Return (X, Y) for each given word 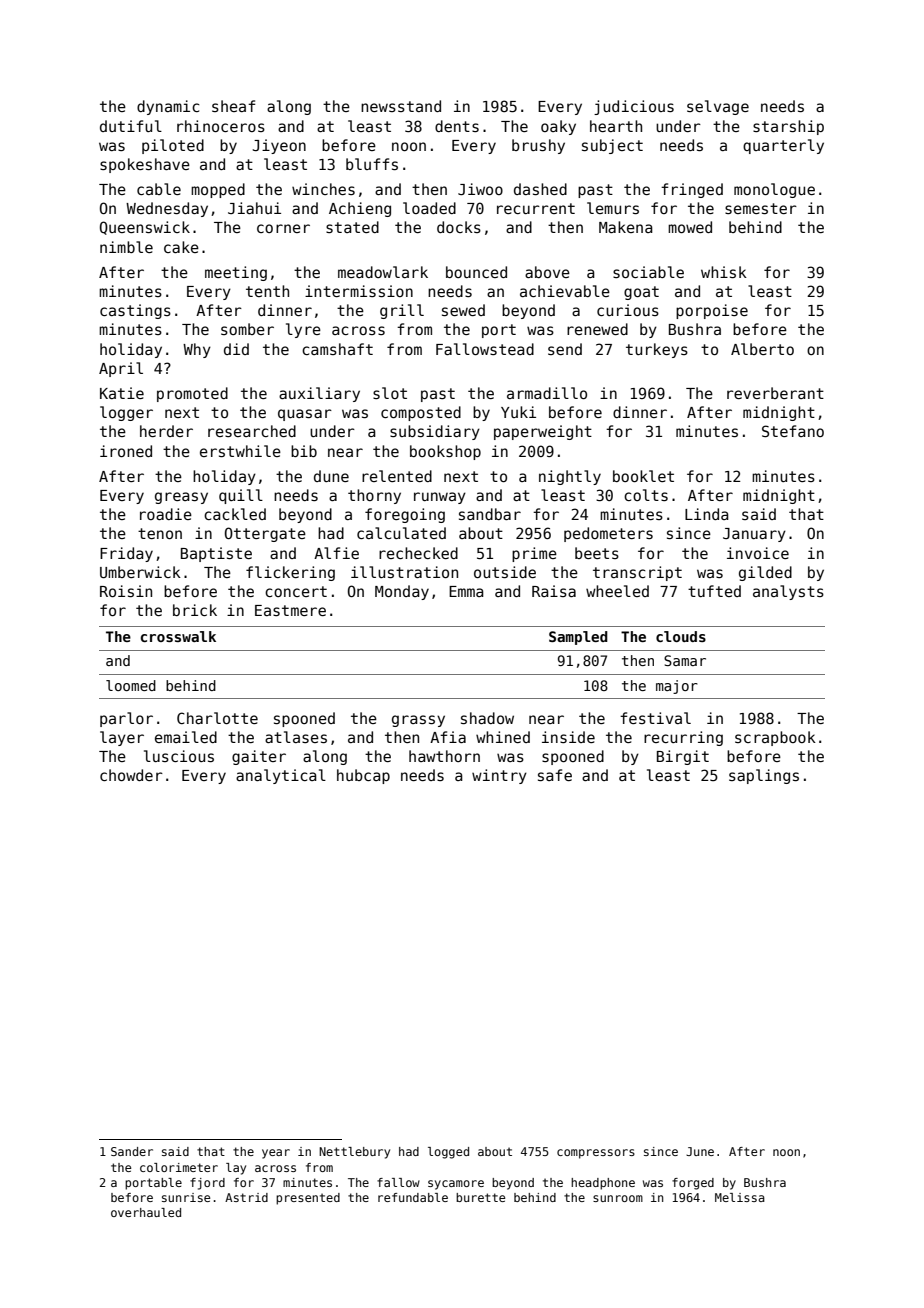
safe (555, 775)
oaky (558, 127)
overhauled (146, 1212)
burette (480, 1197)
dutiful (131, 126)
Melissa (740, 1197)
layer (122, 738)
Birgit (683, 757)
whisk (724, 272)
